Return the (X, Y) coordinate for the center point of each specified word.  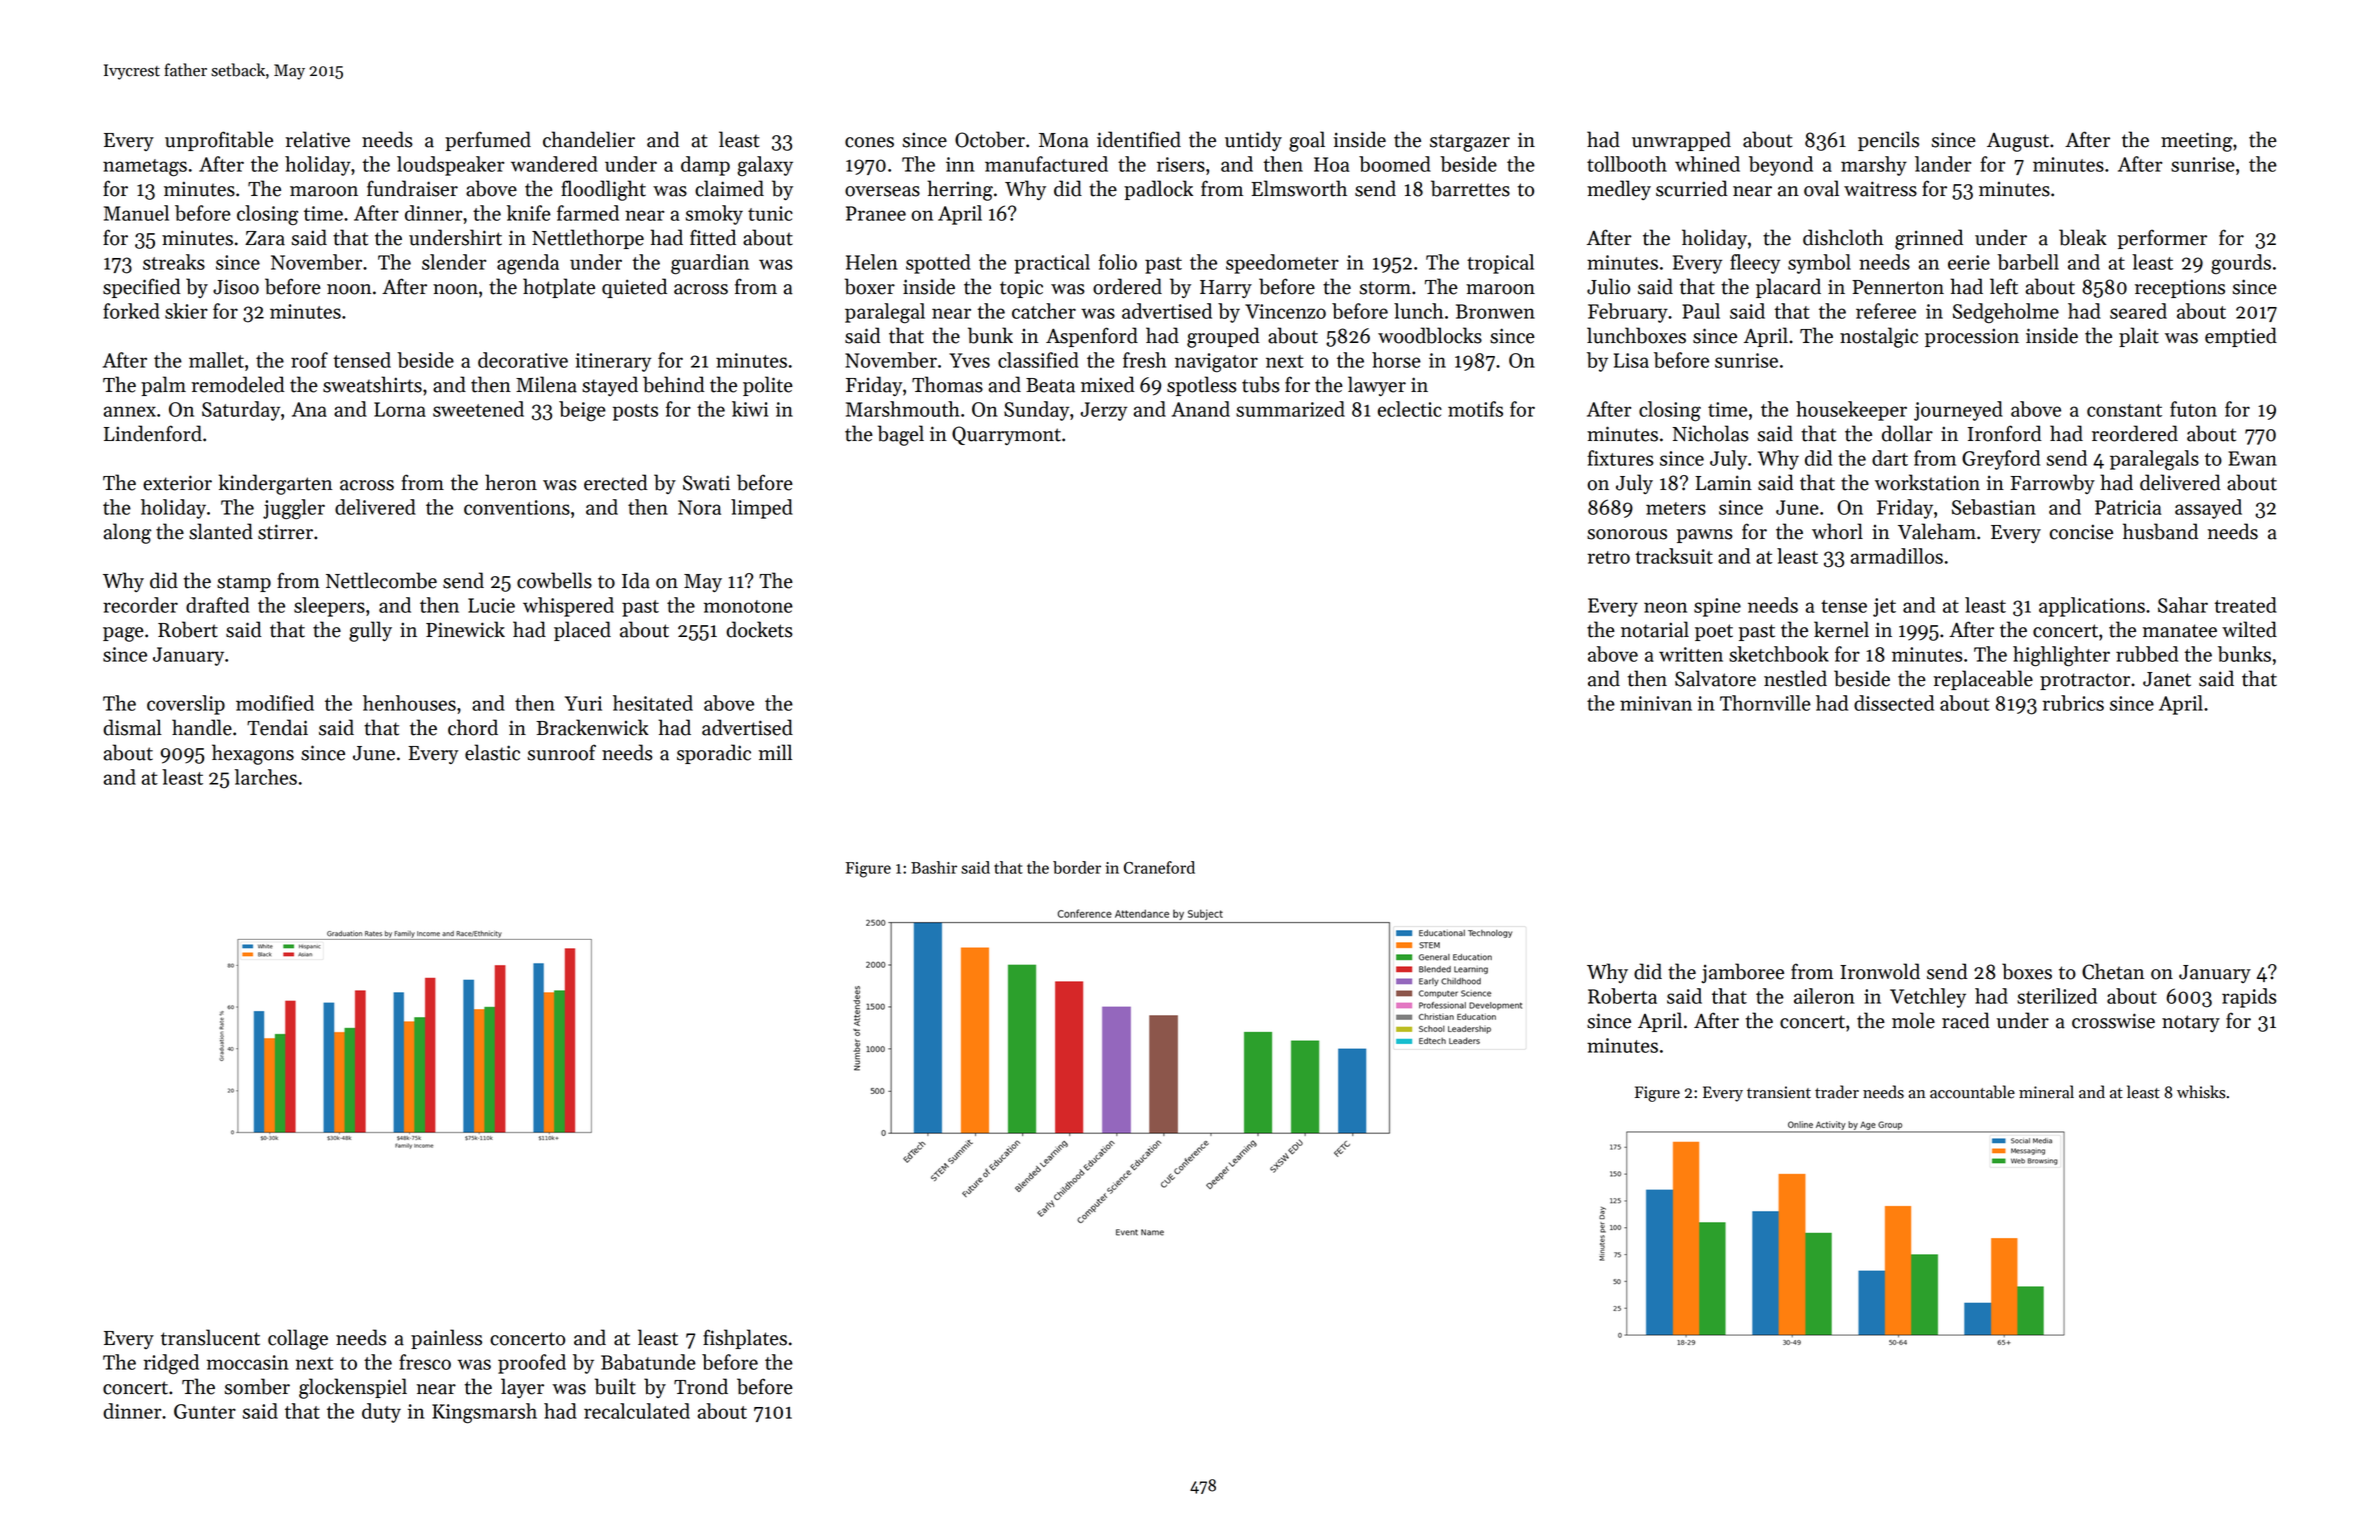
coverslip (186, 705)
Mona (1064, 140)
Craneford (1159, 867)
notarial (1655, 629)
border (1077, 867)
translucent (210, 1337)
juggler (294, 509)
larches (266, 777)
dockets (759, 629)
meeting (2197, 142)
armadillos (1897, 556)
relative (318, 139)
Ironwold (1880, 971)
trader (1837, 1092)
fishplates (745, 1339)
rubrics (2073, 703)
